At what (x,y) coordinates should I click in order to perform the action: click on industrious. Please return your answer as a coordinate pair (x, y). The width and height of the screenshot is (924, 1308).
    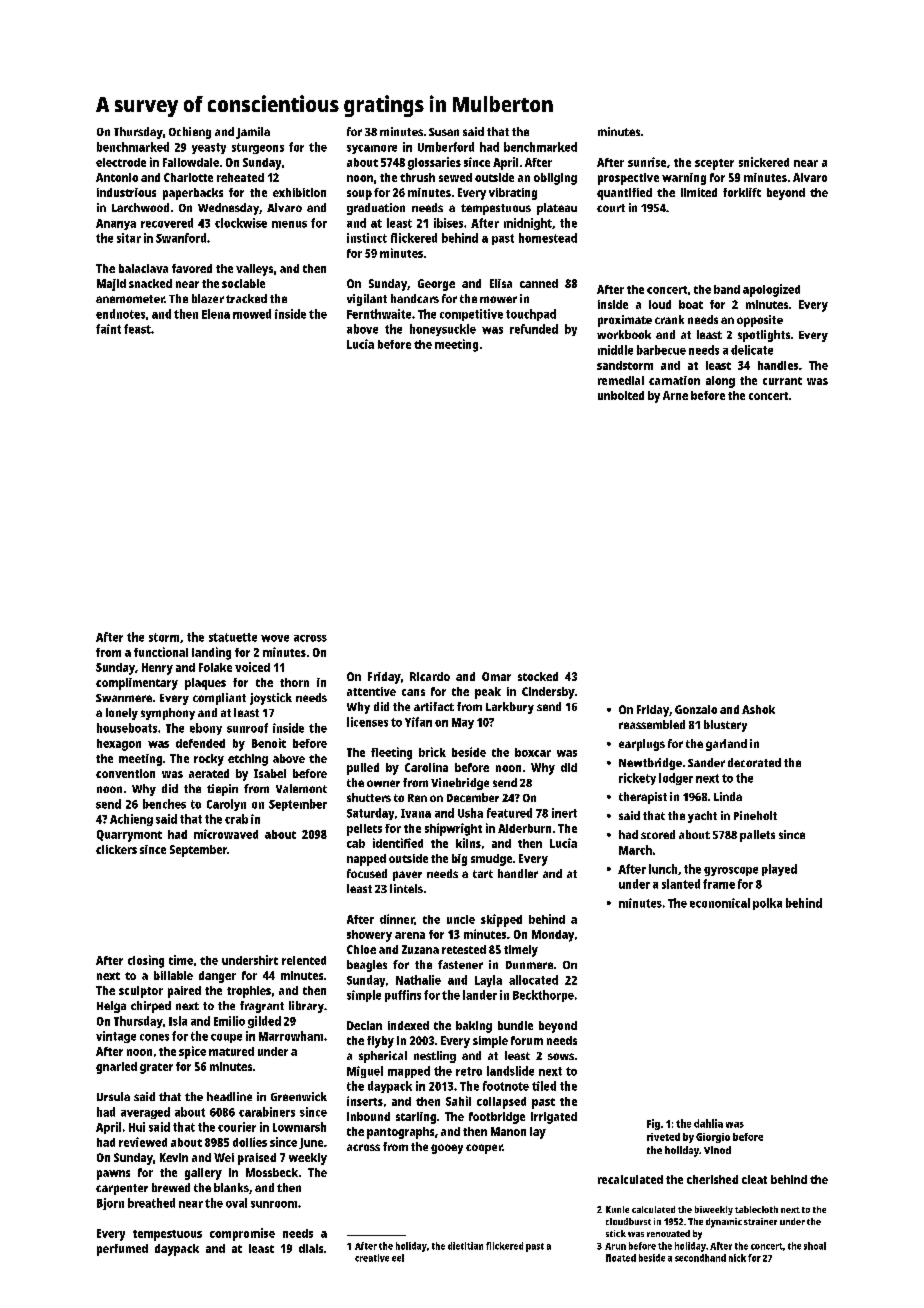
    Looking at the image, I should click on (126, 192).
